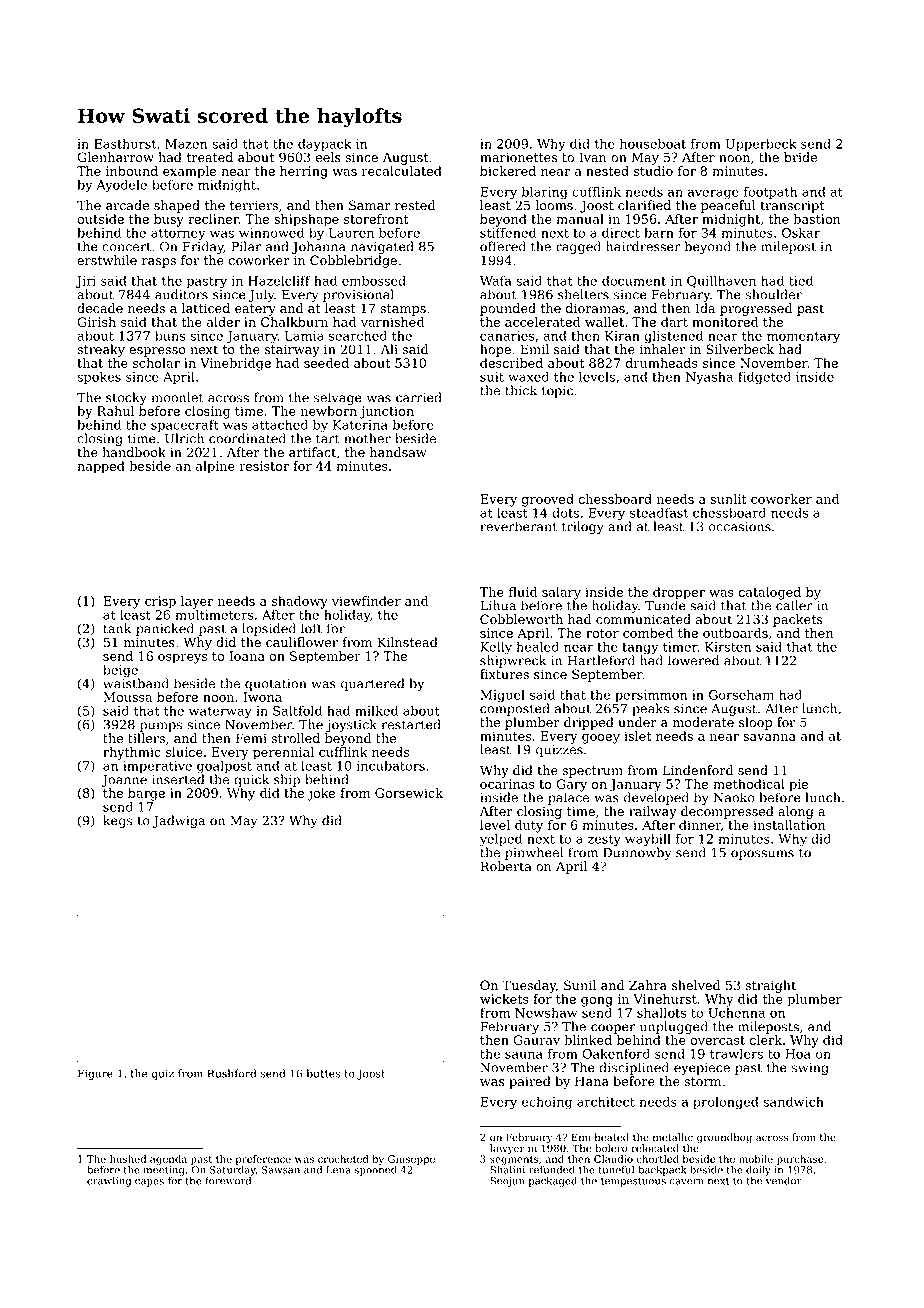 Image resolution: width=924 pixels, height=1308 pixels. What do you see at coordinates (160, 602) in the page?
I see `crisp` at bounding box center [160, 602].
